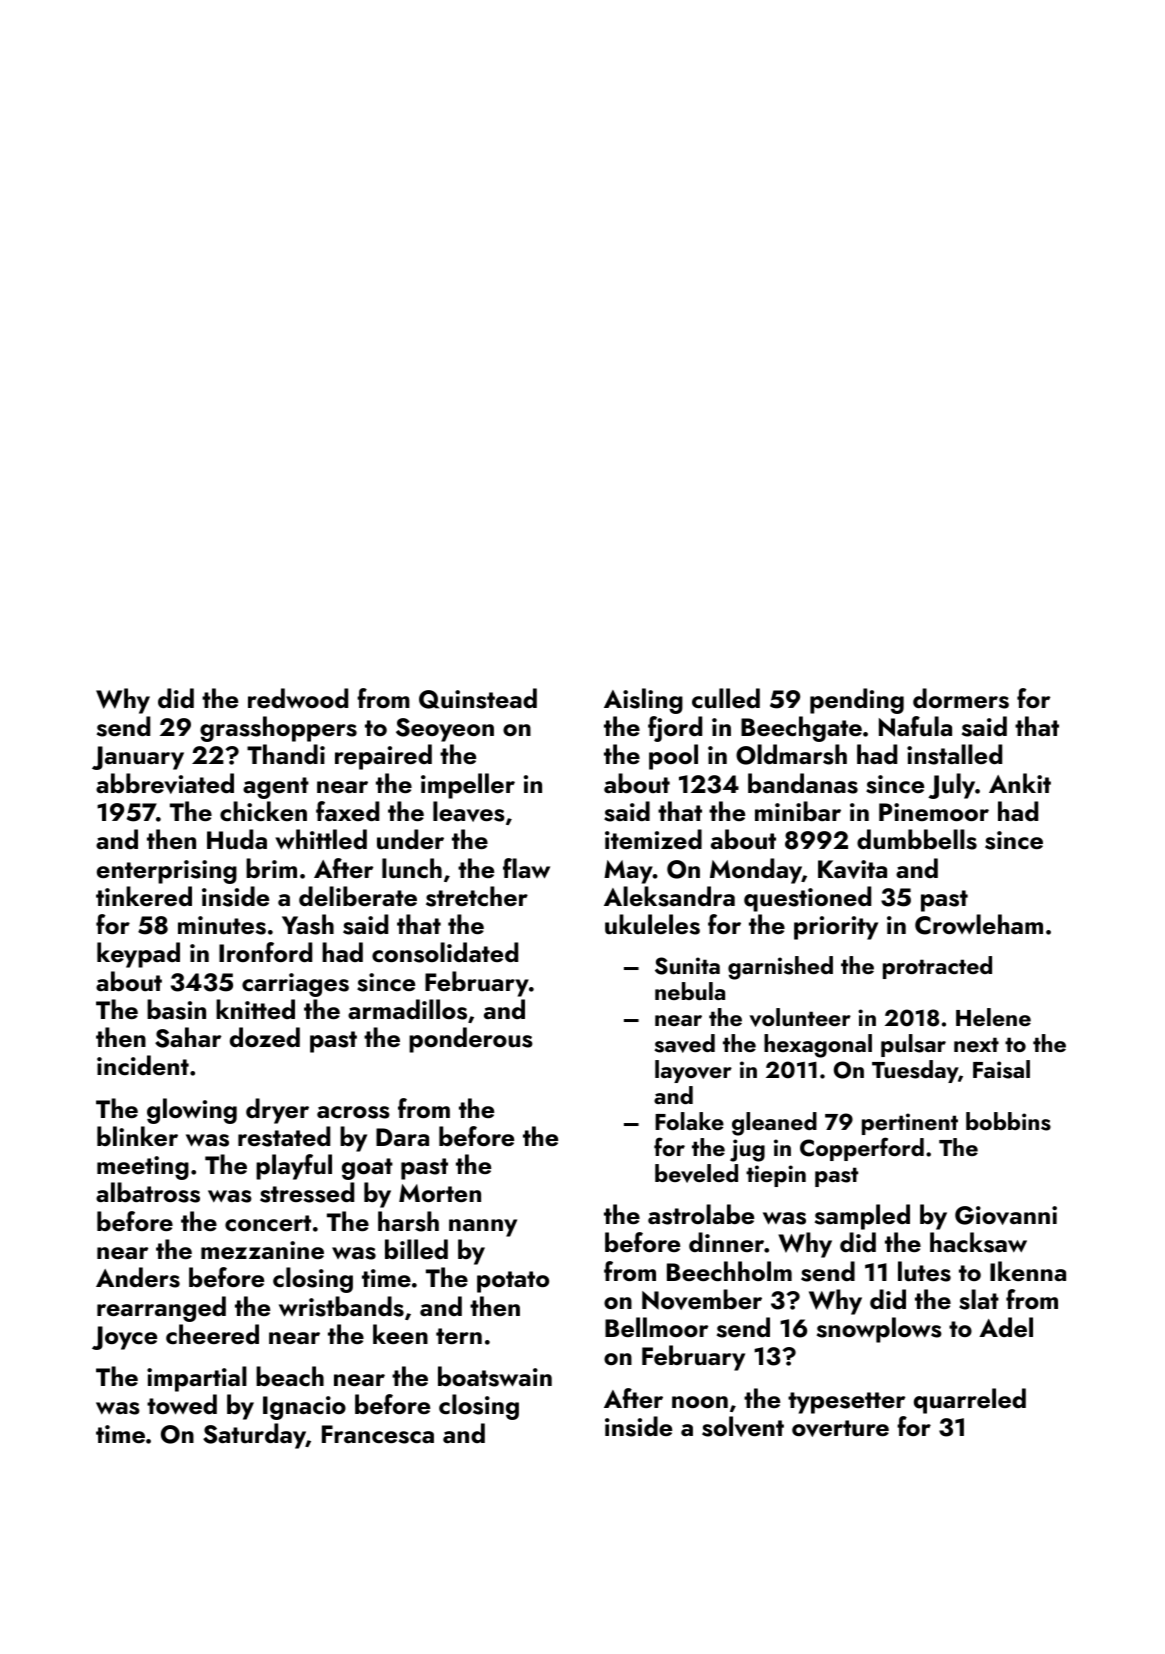 The width and height of the image is (1165, 1654). Describe the element at coordinates (803, 783) in the image. I see `bandanas` at that location.
